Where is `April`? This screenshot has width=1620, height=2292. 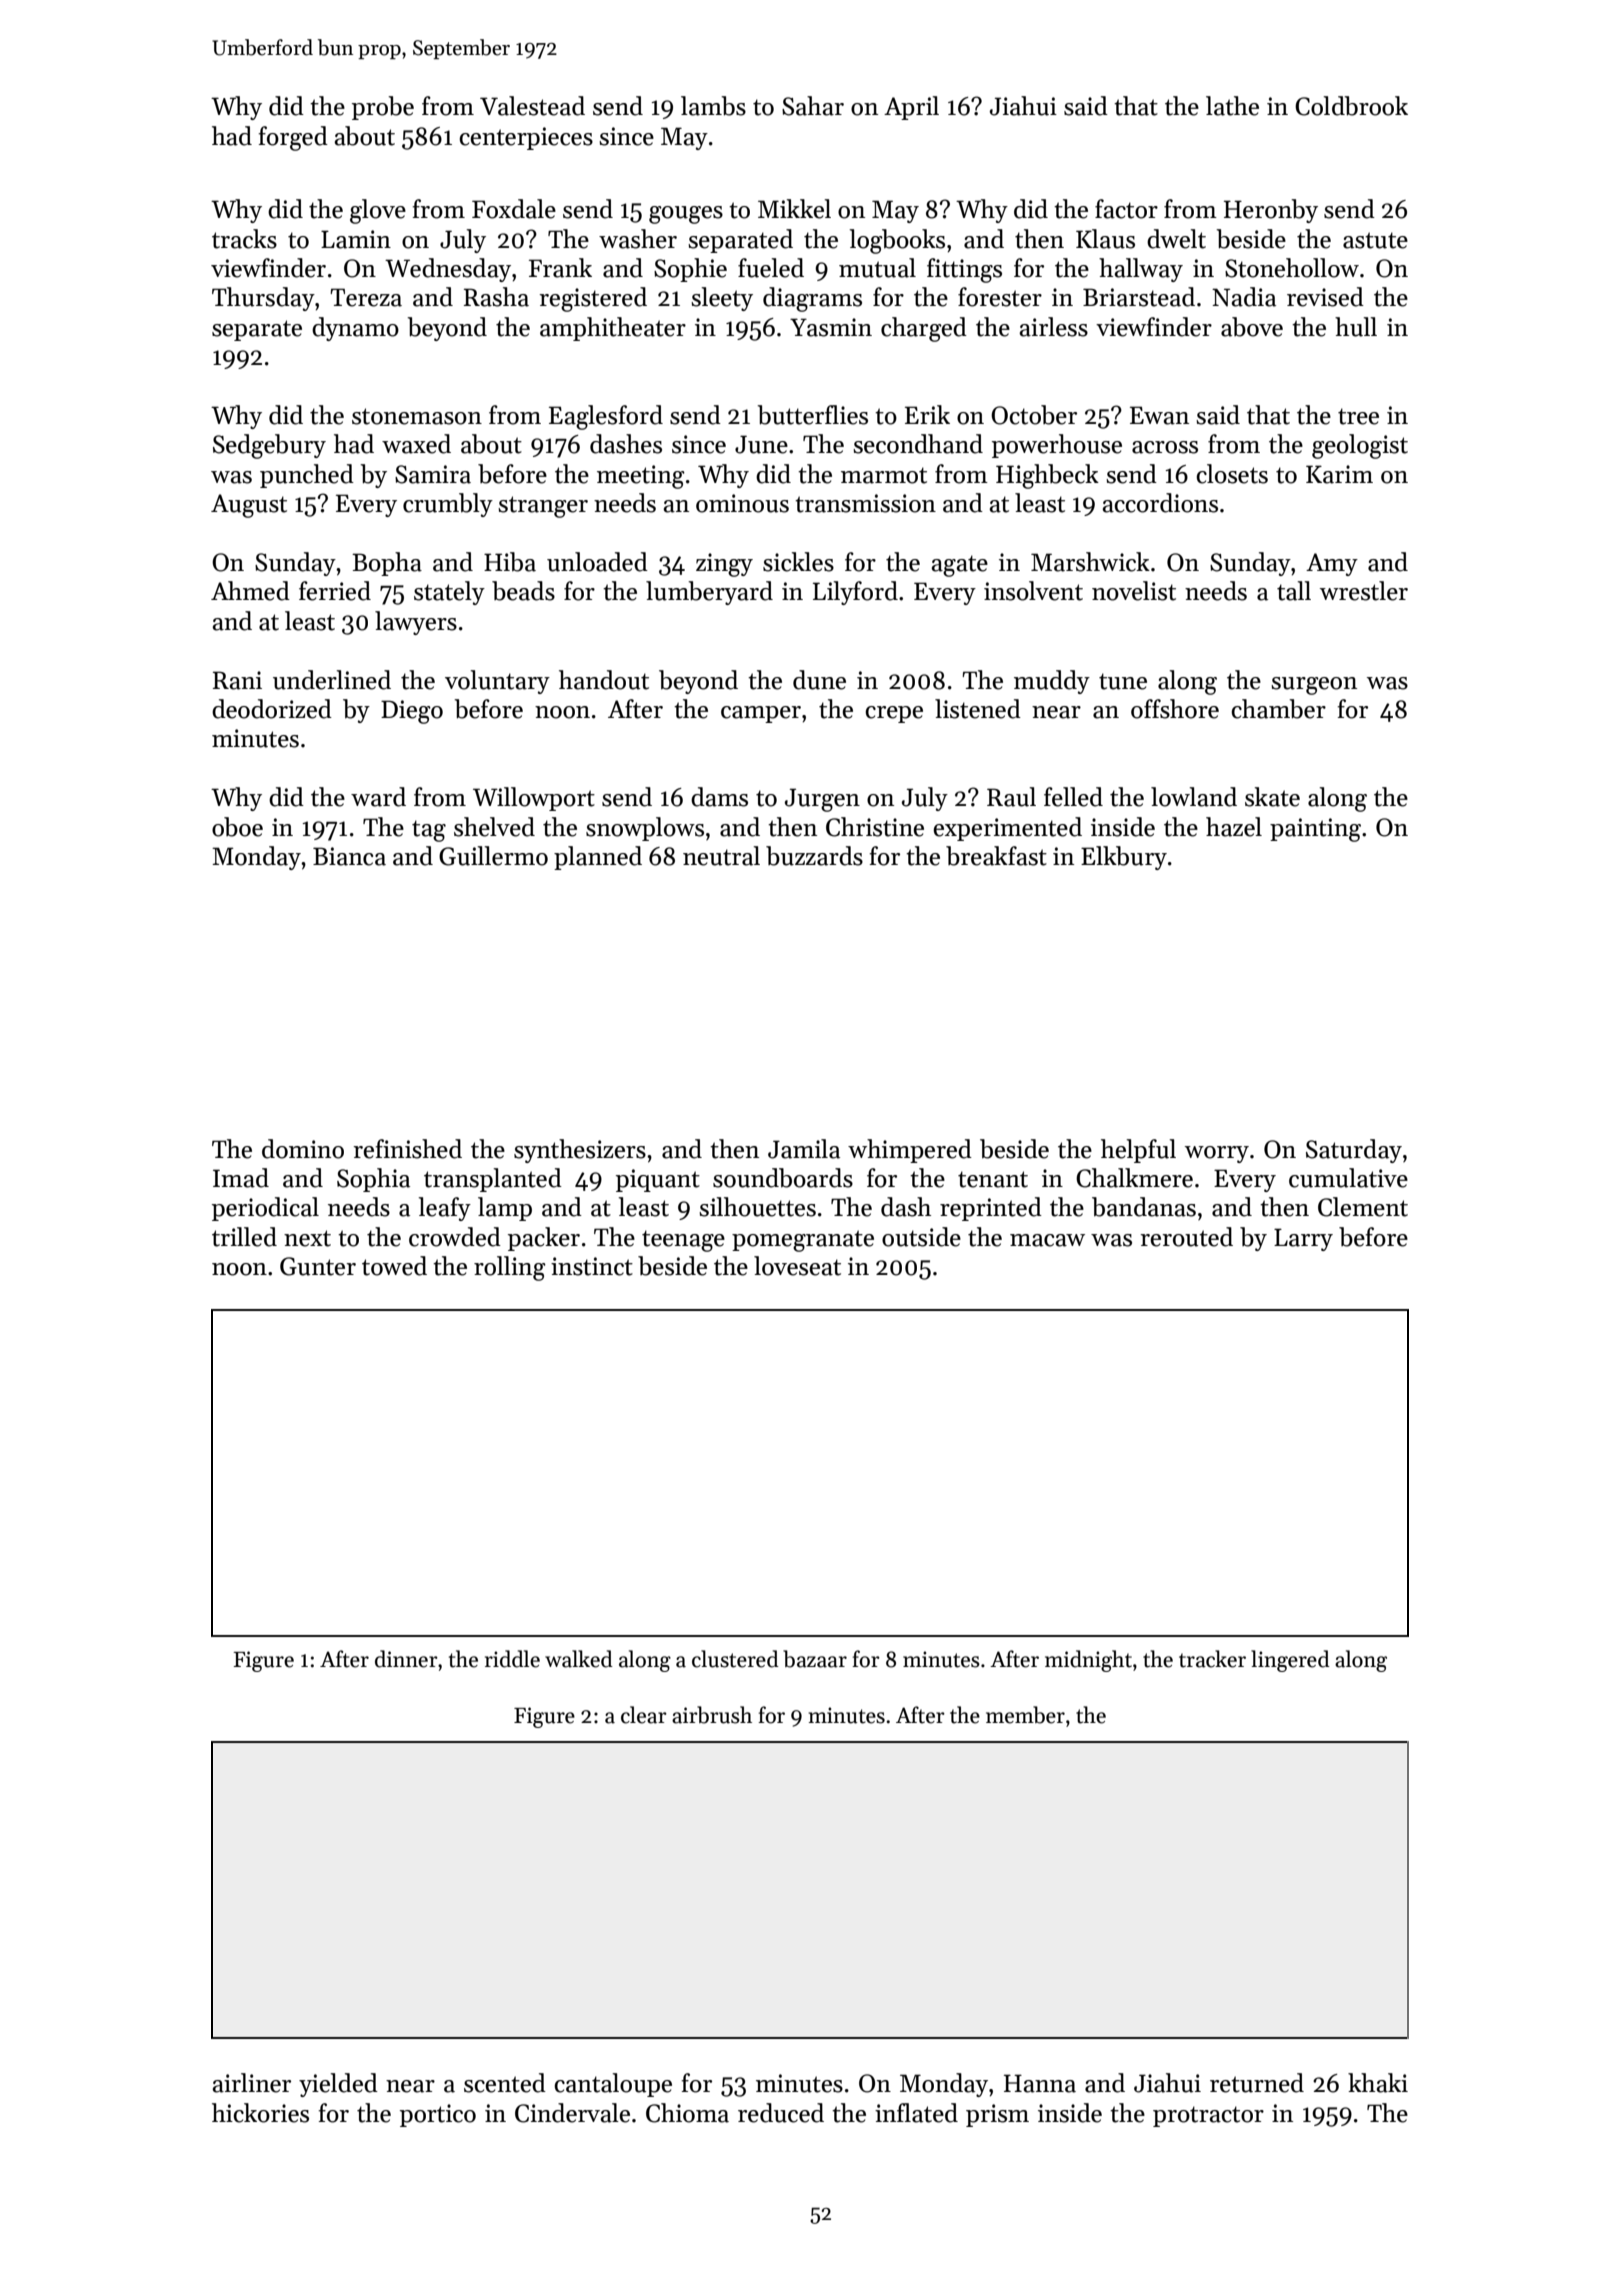 April is located at coordinates (911, 108).
